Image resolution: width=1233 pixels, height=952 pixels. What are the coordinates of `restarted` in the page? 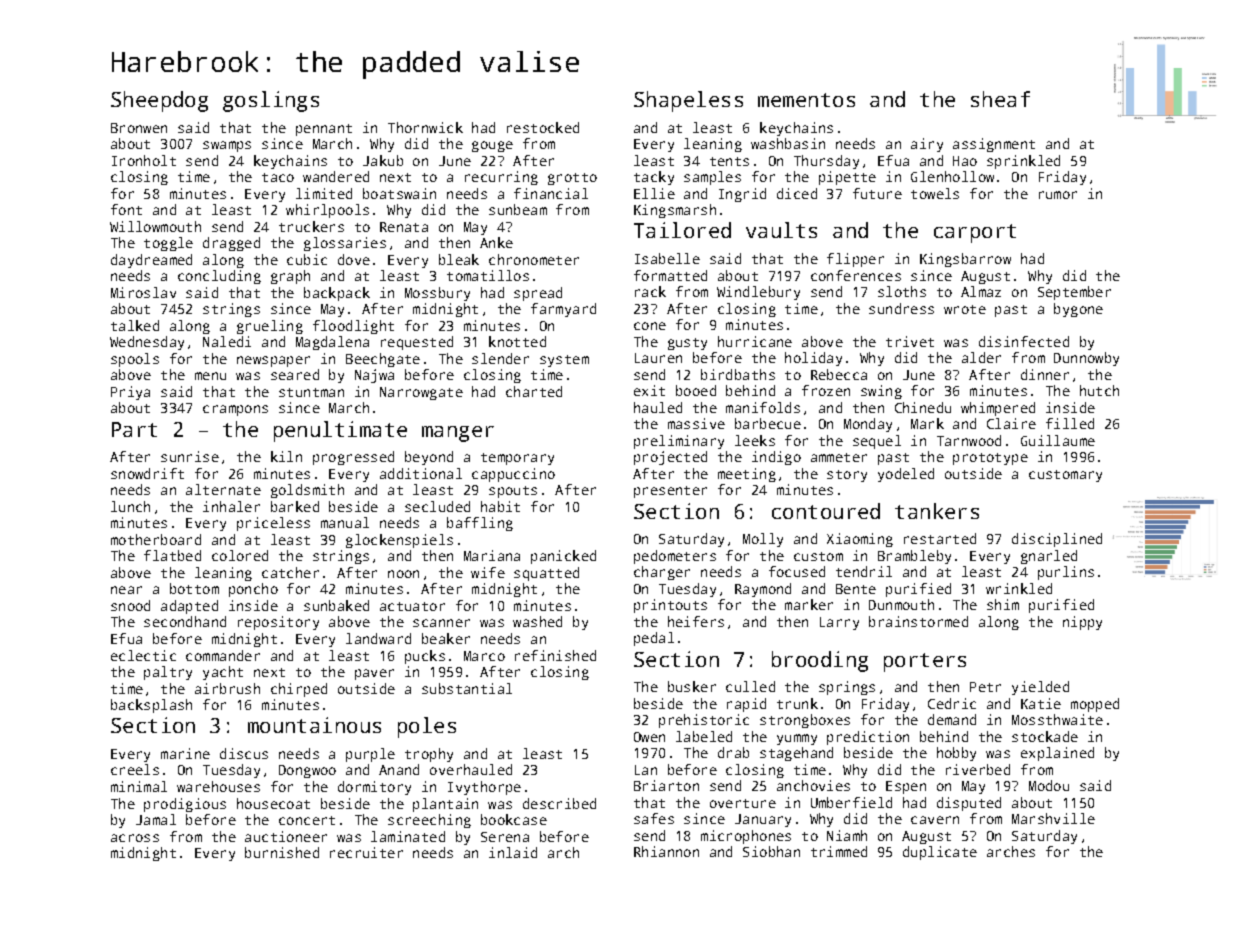 It's located at (940, 538).
